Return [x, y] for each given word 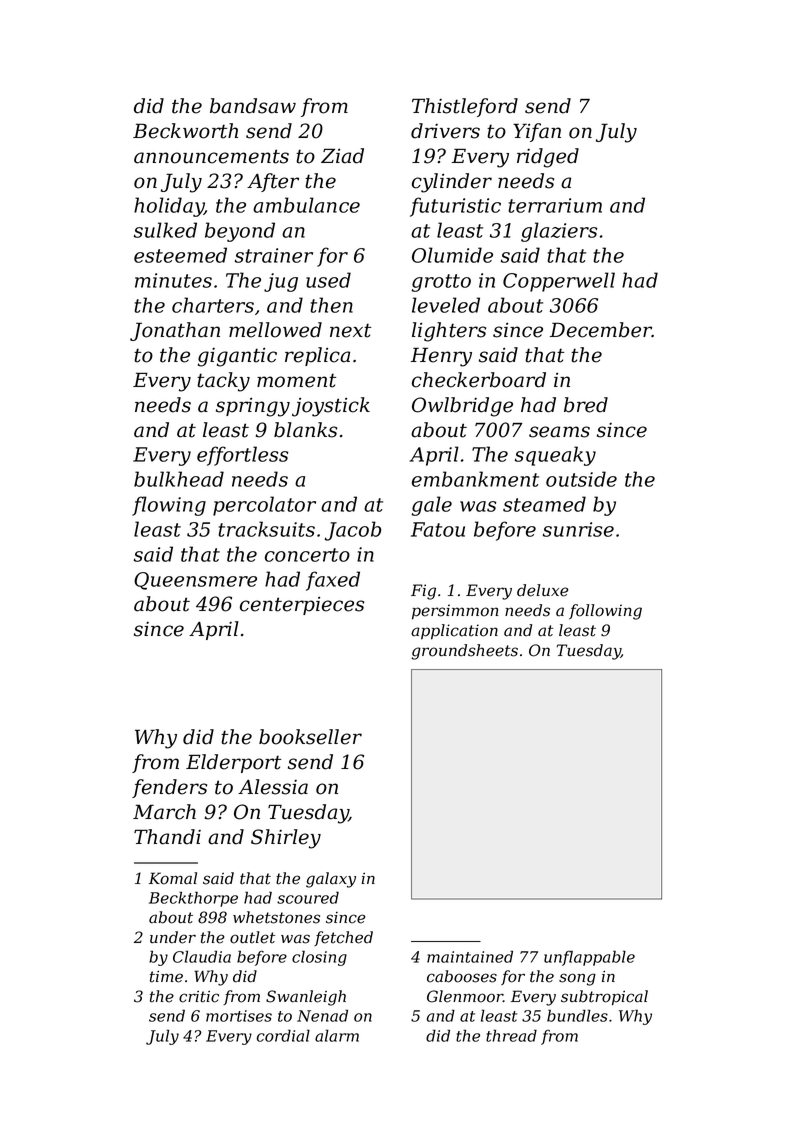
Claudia [202, 956]
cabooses [462, 976]
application [454, 632]
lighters [449, 332]
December [601, 330]
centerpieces [302, 605]
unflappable [589, 958]
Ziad [342, 156]
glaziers [559, 232]
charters [213, 305]
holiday [169, 207]
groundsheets [464, 652]
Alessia [273, 787]
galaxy [331, 880]
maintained [470, 956]
